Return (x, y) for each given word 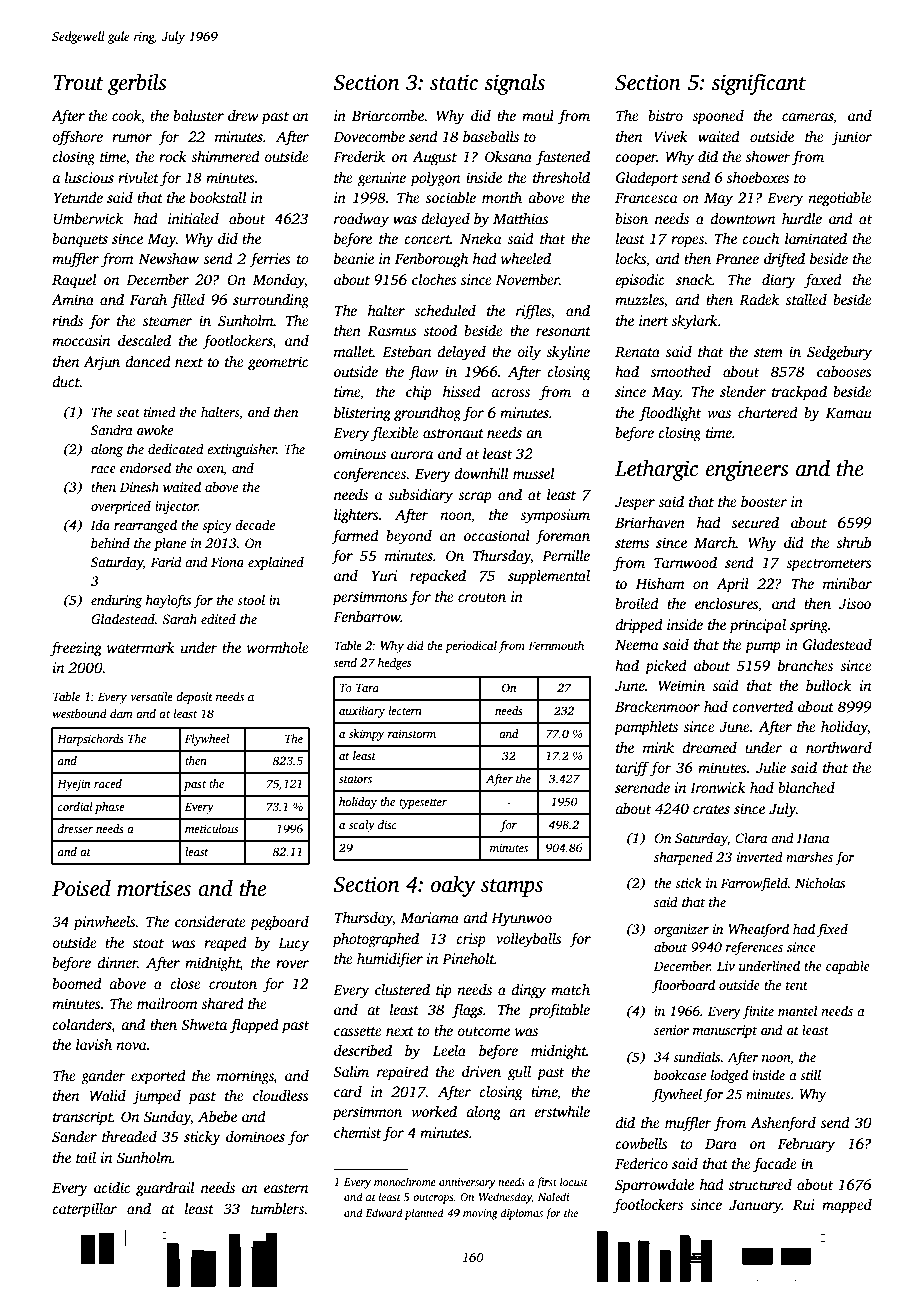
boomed (77, 983)
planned (424, 1214)
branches (805, 665)
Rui (804, 1204)
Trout (79, 83)
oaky (453, 886)
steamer (167, 321)
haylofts (168, 601)
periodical (471, 647)
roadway (361, 220)
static (454, 82)
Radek (759, 299)
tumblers (277, 1208)
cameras (807, 117)
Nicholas (820, 882)
